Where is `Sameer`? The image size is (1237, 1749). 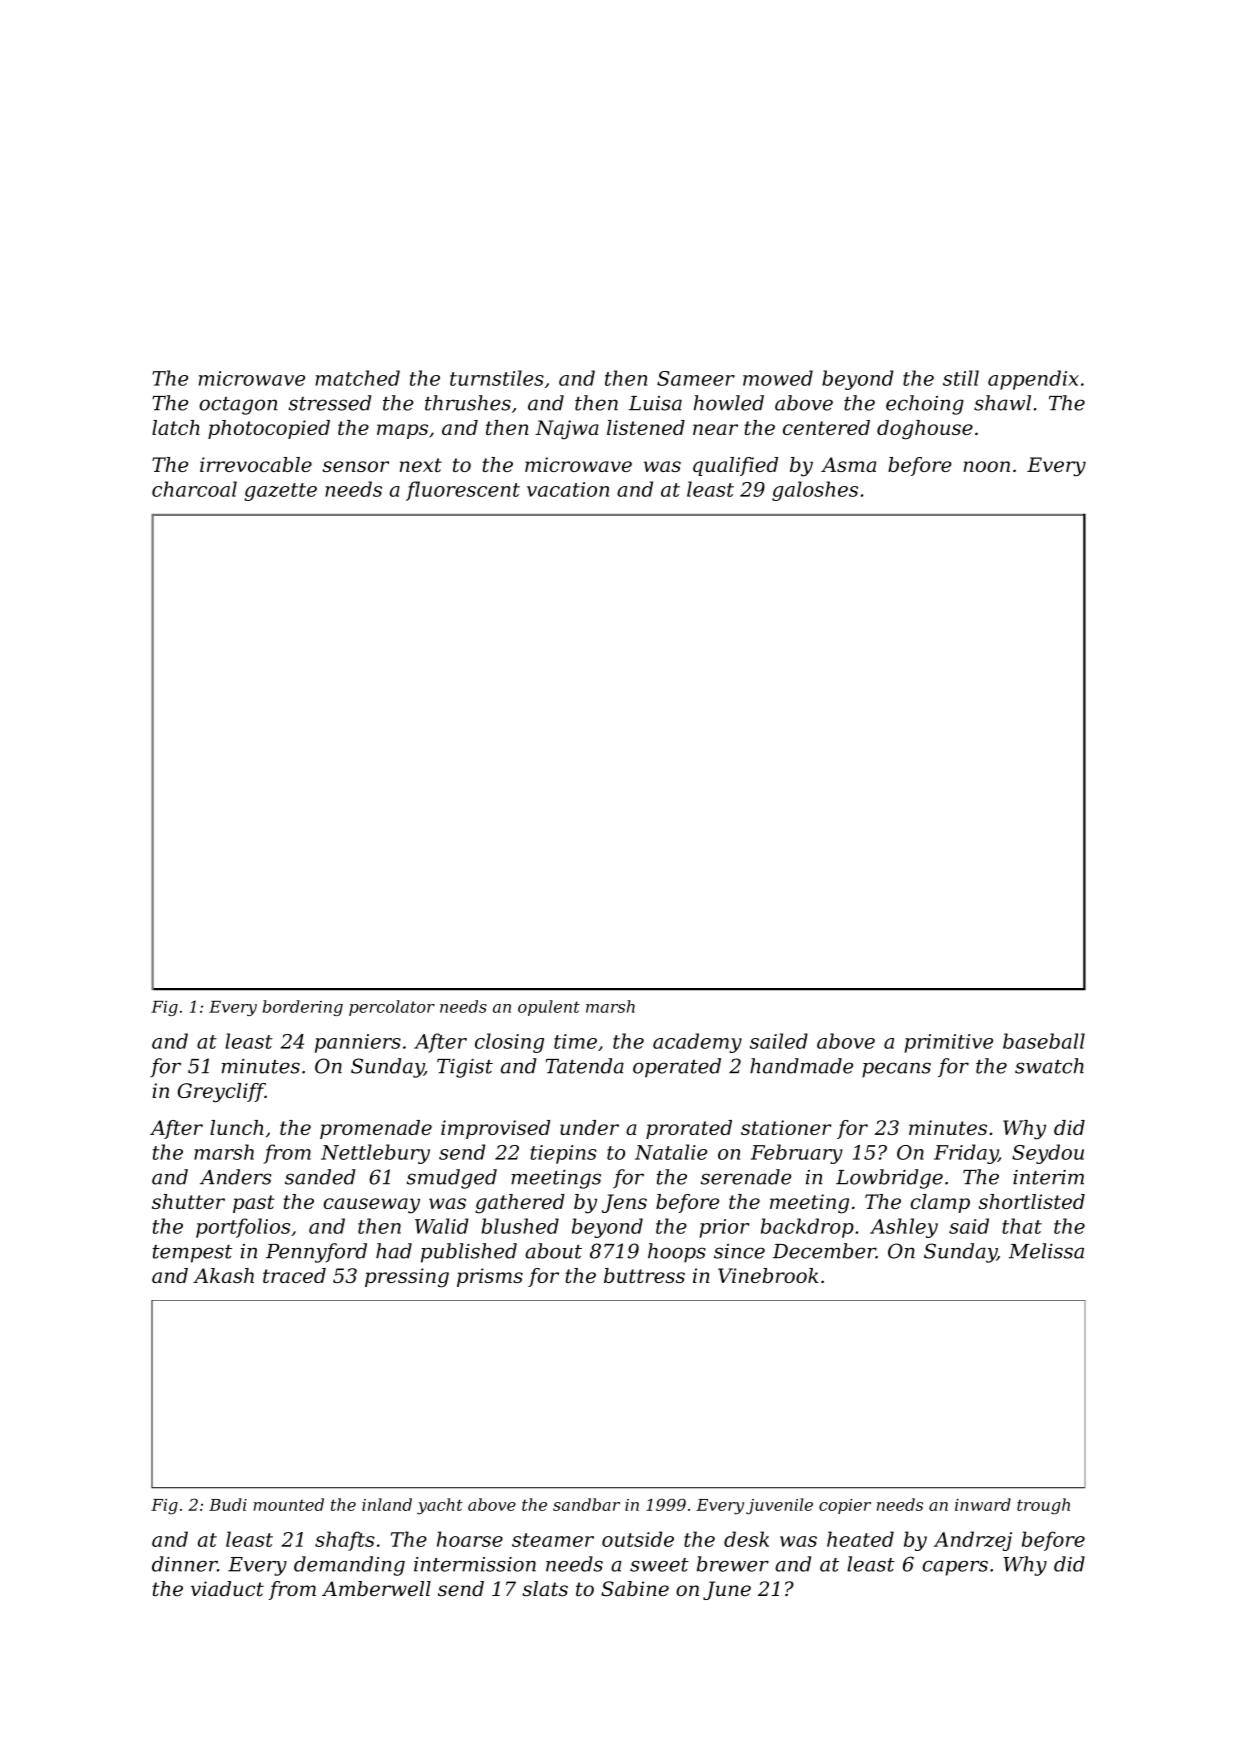 Sameer is located at coordinates (696, 378).
